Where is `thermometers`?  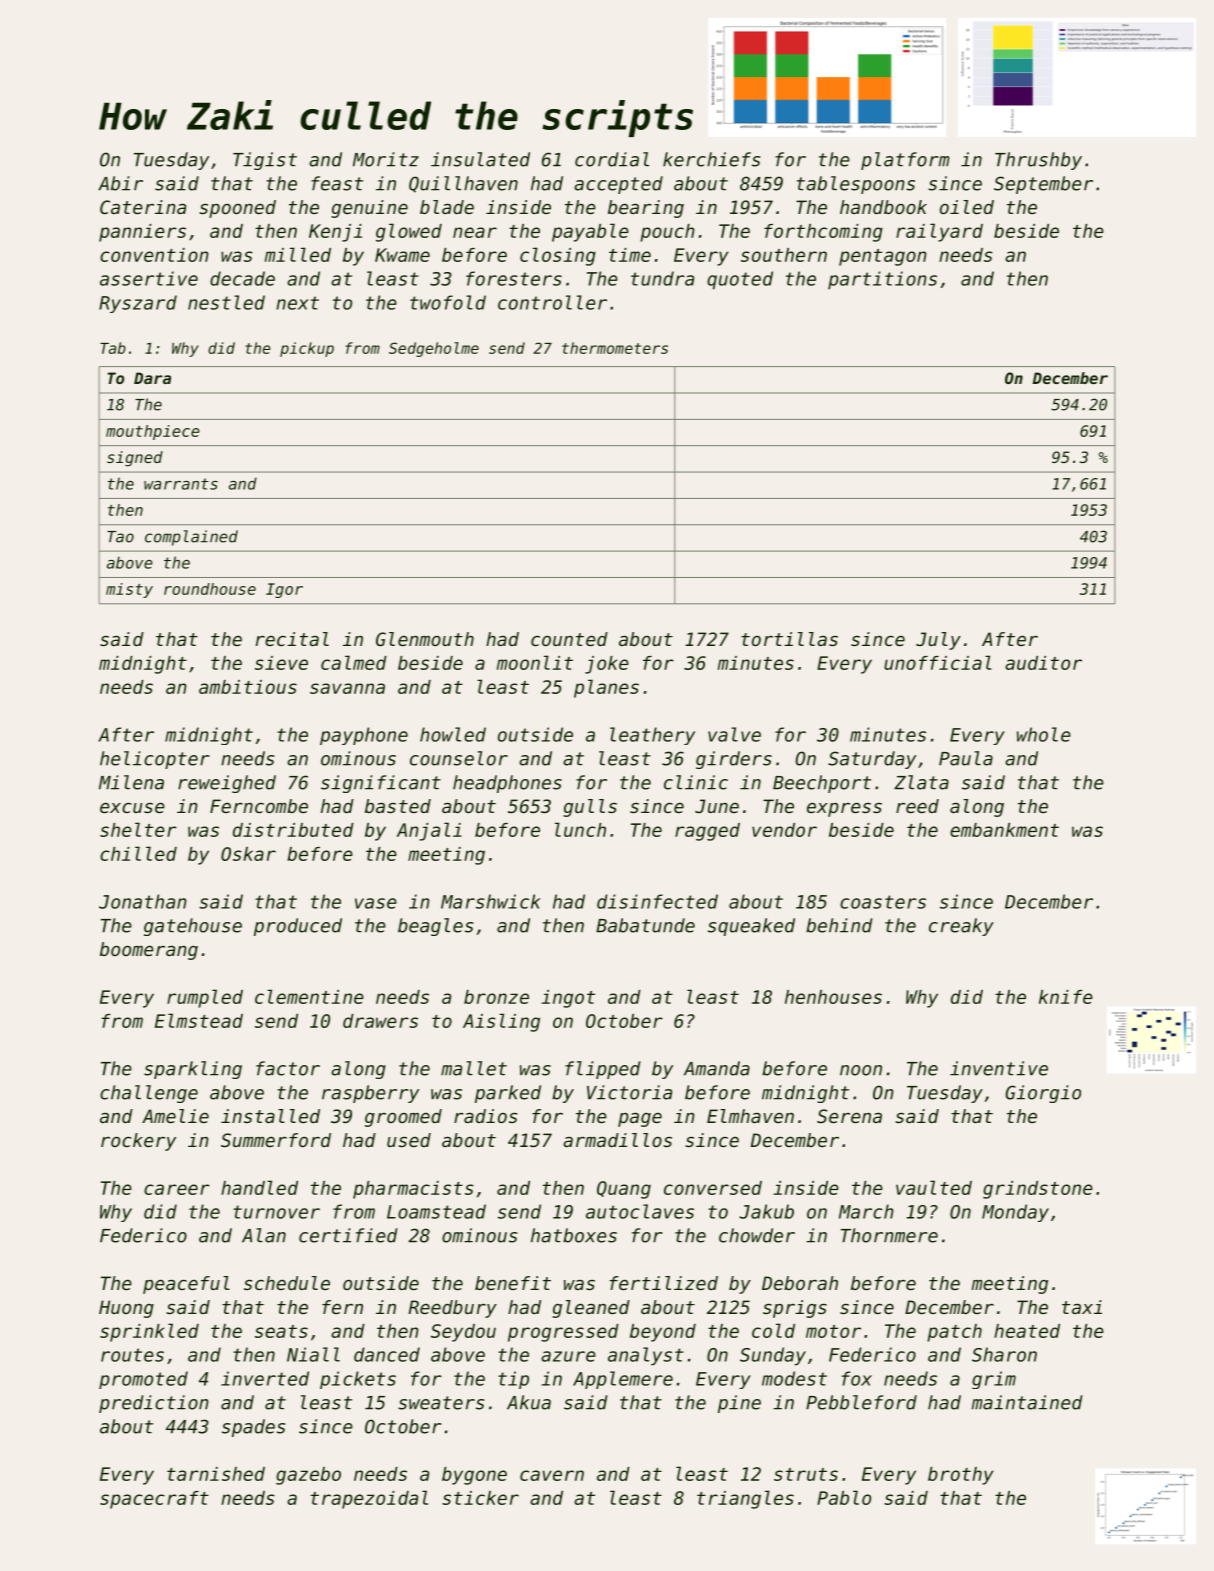
thermometers is located at coordinates (615, 348).
